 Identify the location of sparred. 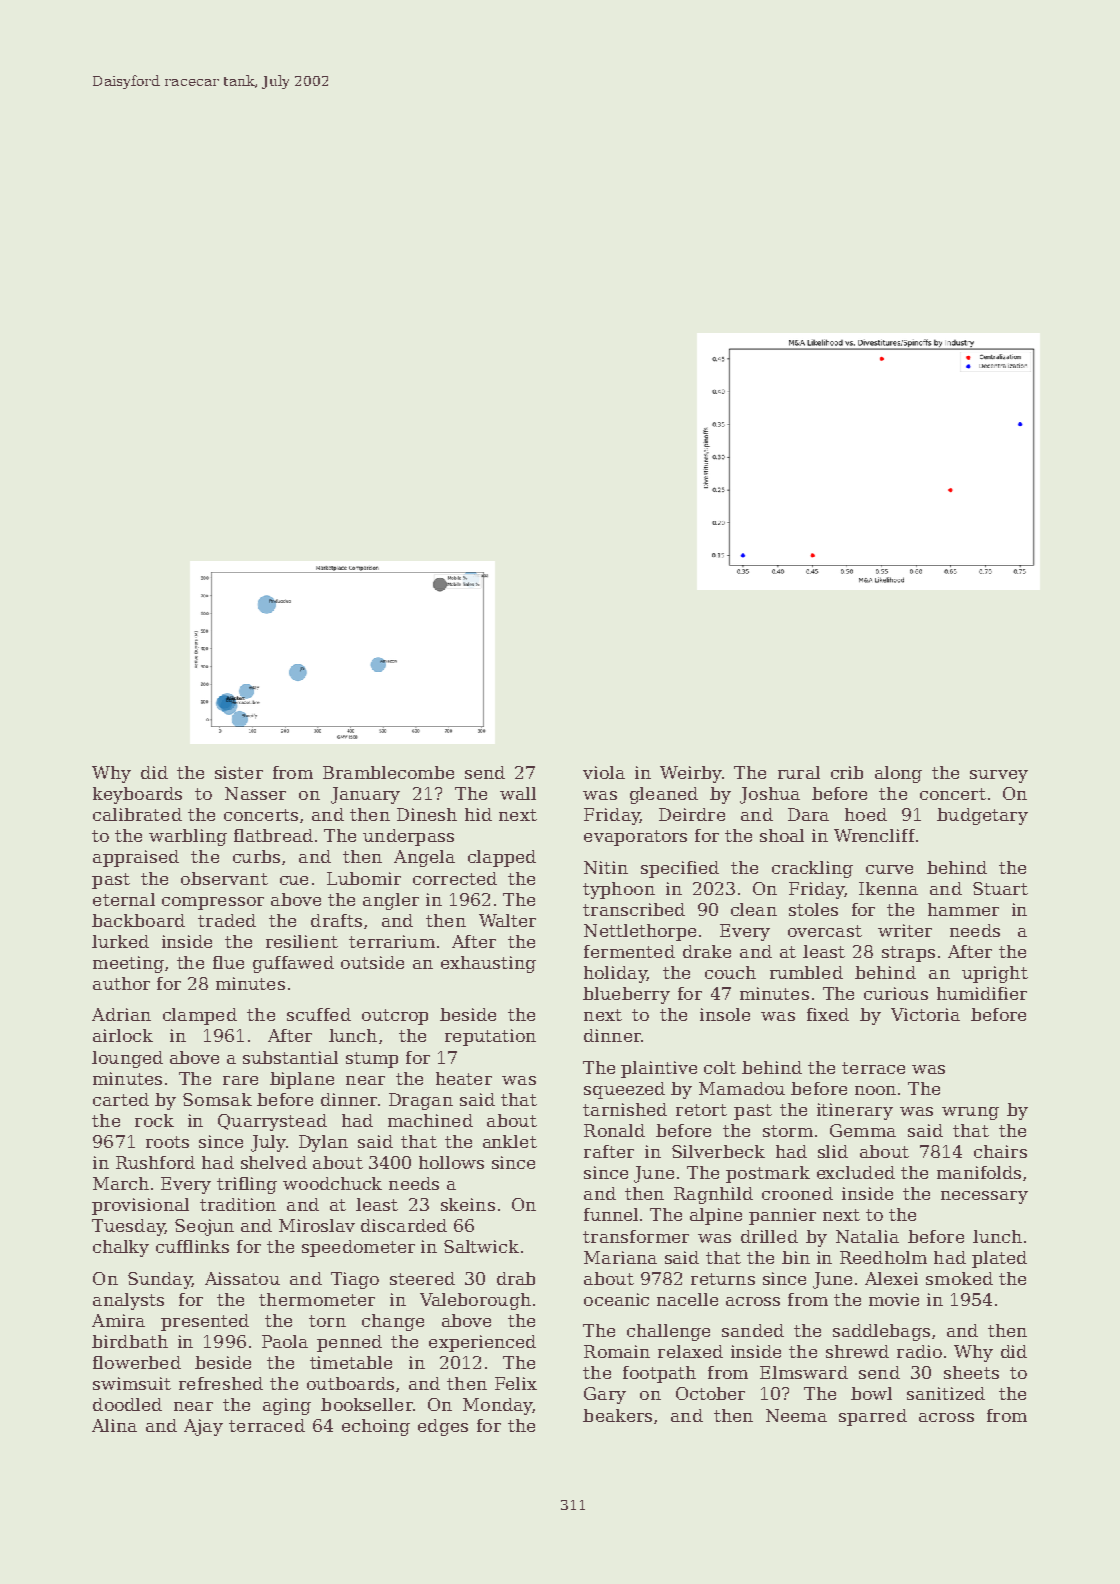
(873, 1417).
